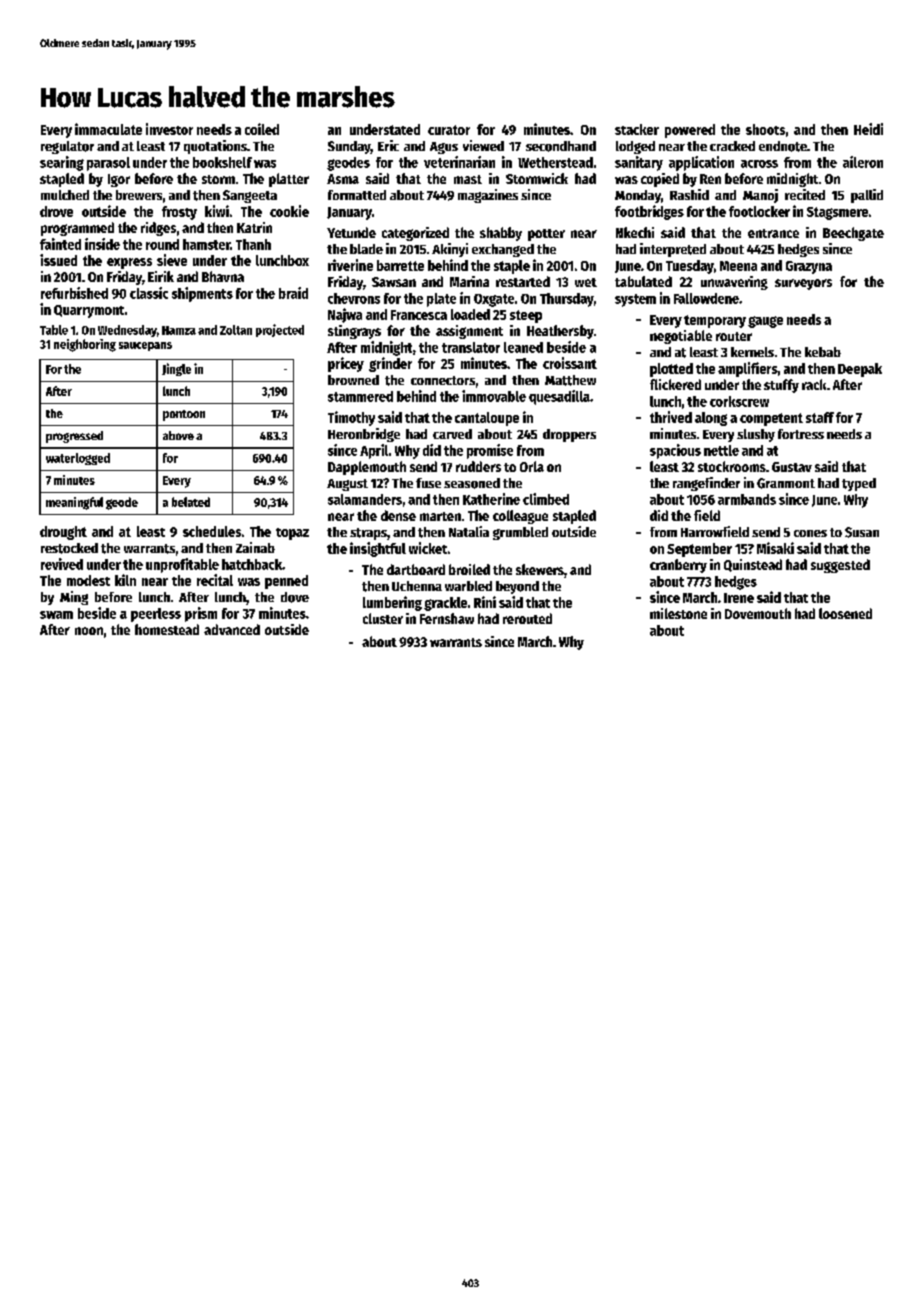  Describe the element at coordinates (540, 569) in the screenshot. I see `skewers` at that location.
